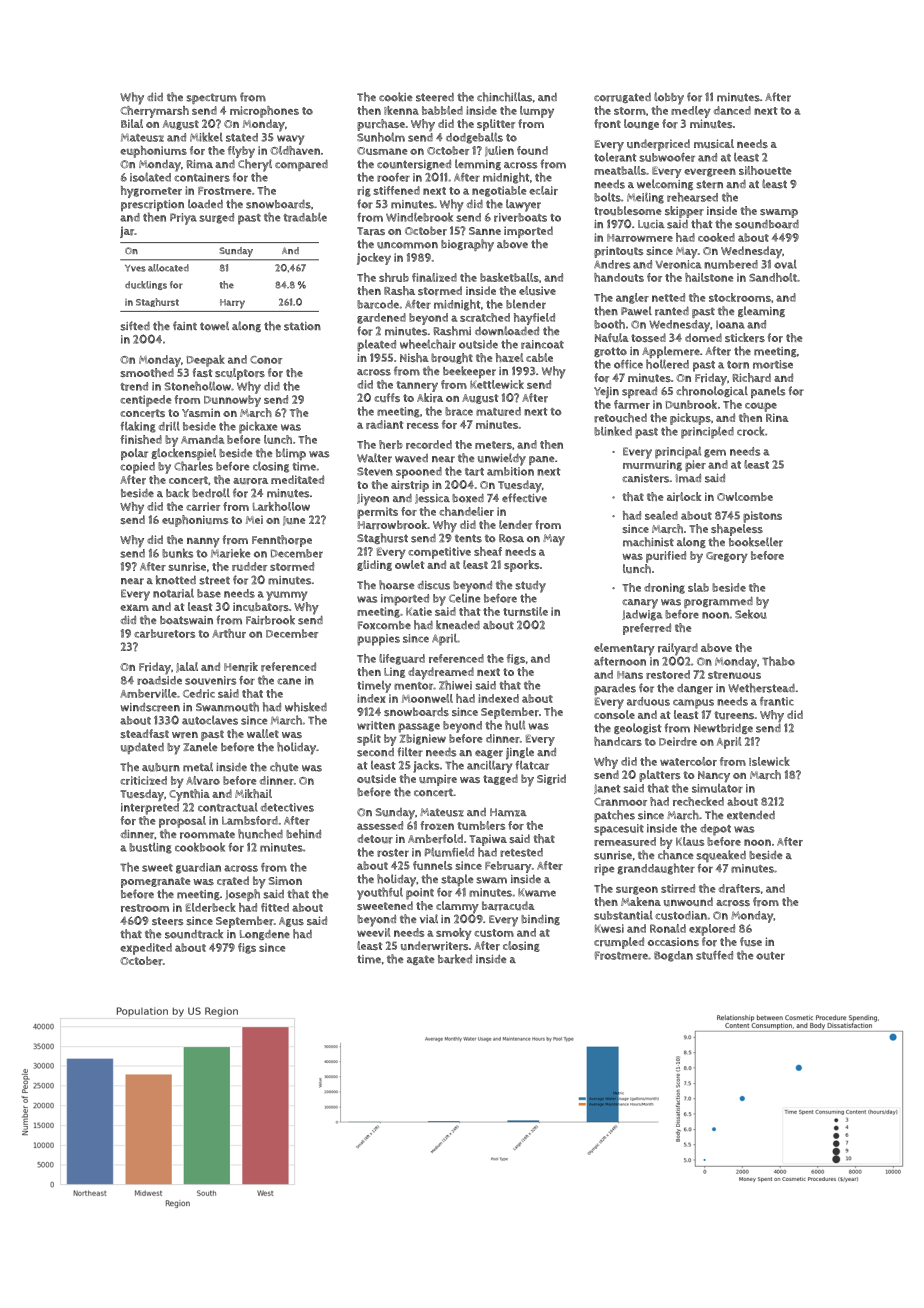 This screenshot has height=1308, width=924. What do you see at coordinates (376, 346) in the screenshot?
I see `pleated` at bounding box center [376, 346].
